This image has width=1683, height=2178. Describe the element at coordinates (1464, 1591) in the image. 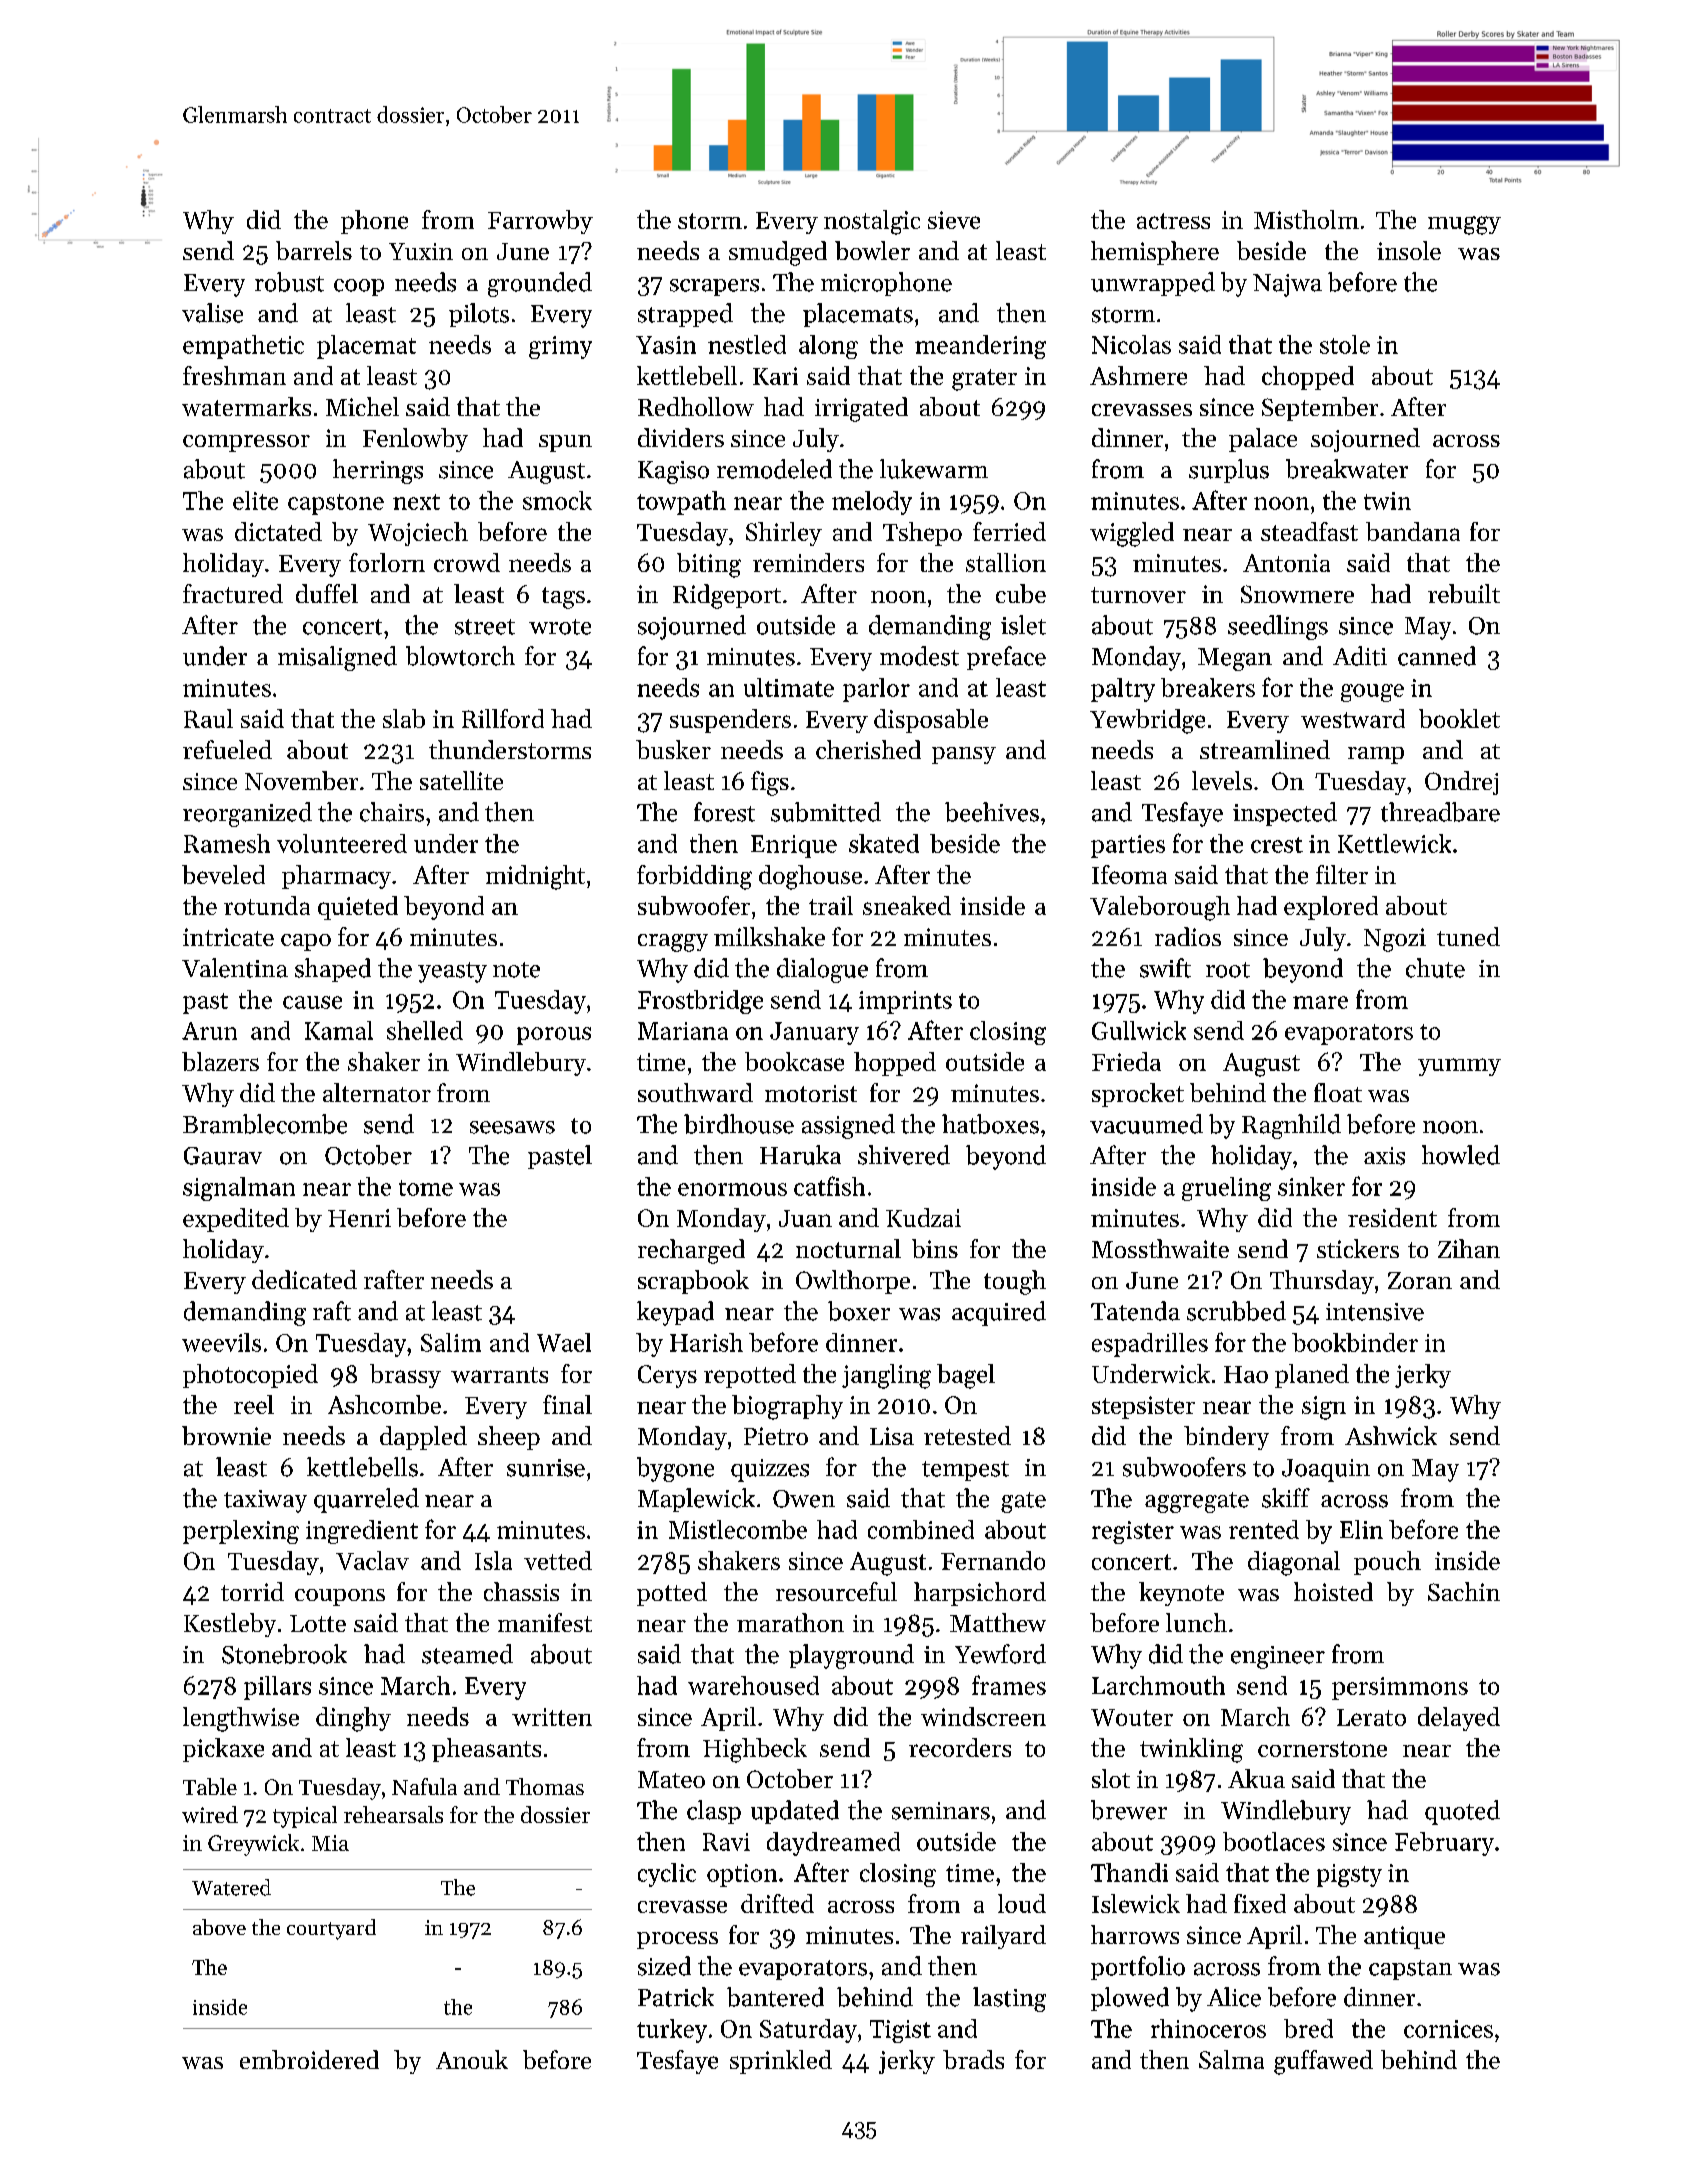

I see `Sachin` at that location.
